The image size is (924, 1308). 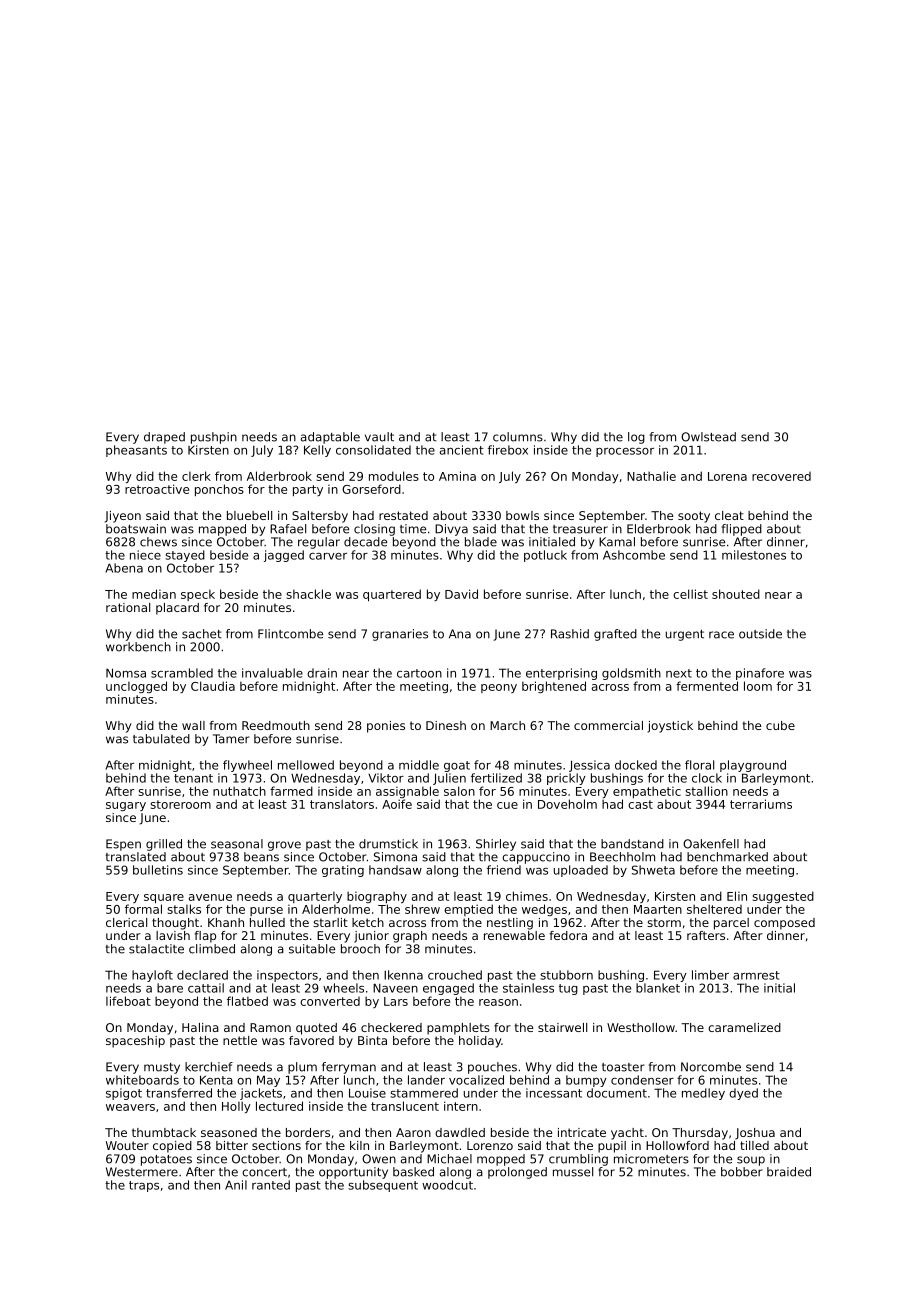 I want to click on columns, so click(x=518, y=437).
